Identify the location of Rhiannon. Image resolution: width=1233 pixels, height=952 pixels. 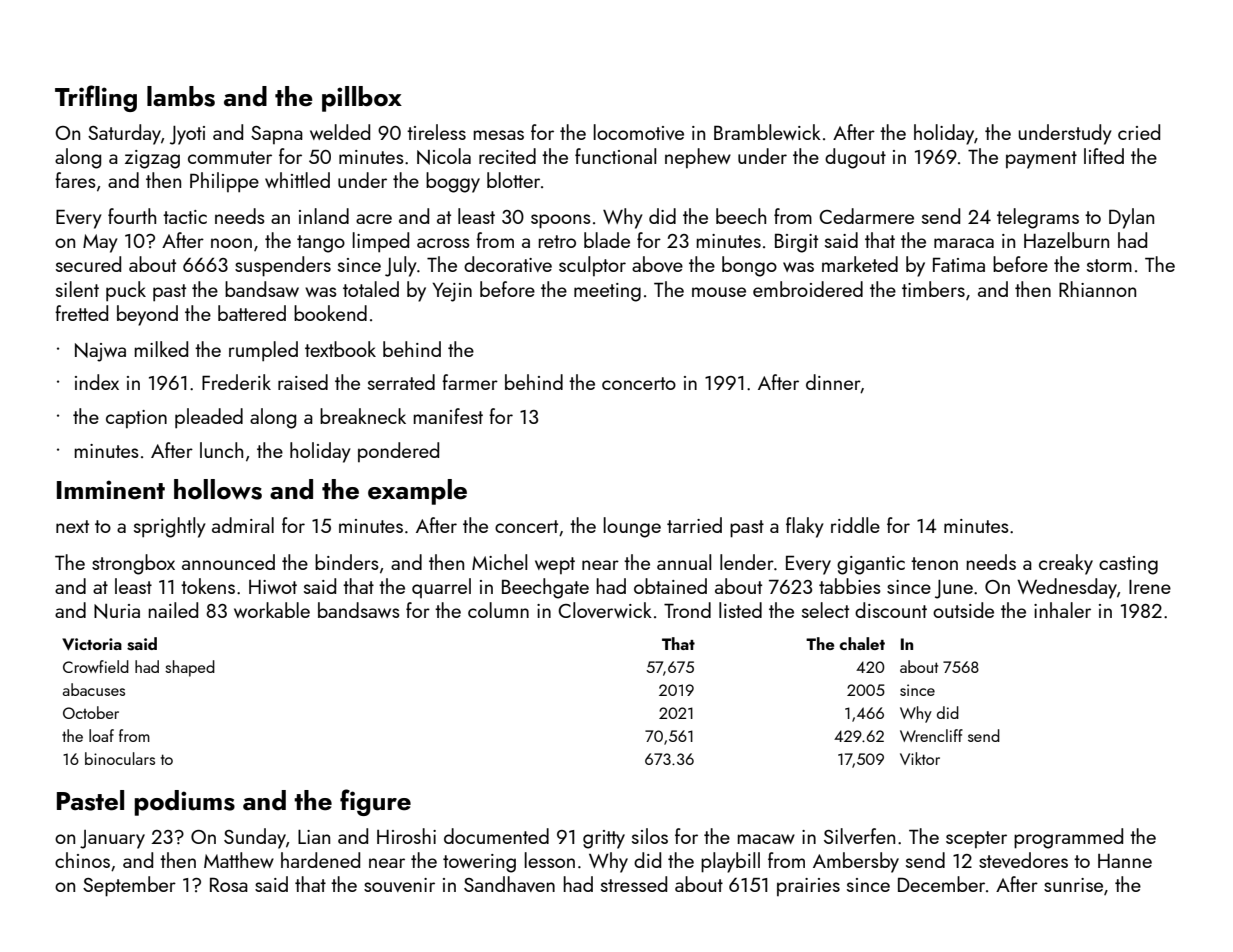
(1097, 289).
